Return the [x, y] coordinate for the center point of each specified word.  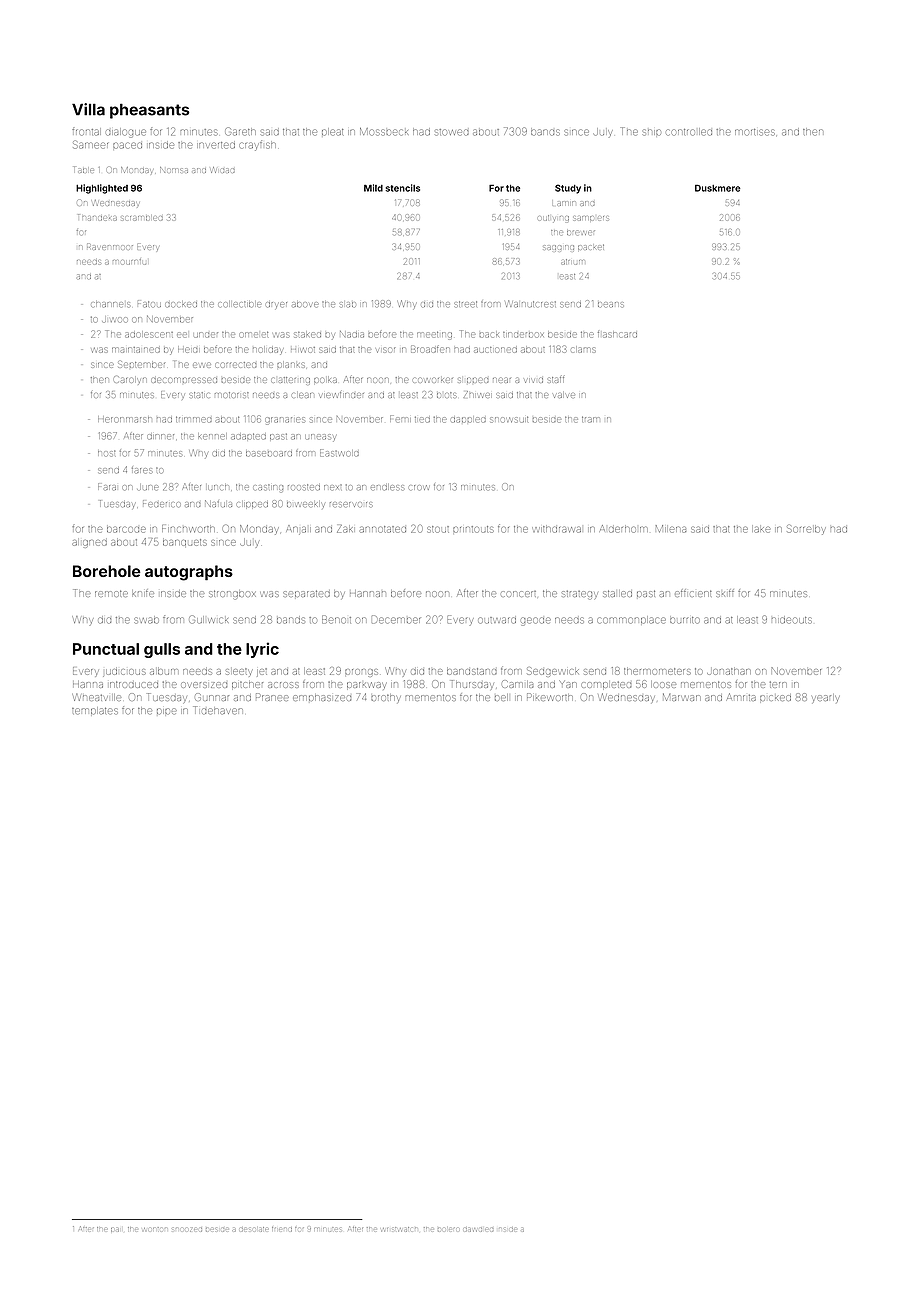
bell [501, 697]
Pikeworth [550, 697]
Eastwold [339, 453]
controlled [689, 132]
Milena [671, 529]
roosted [304, 487]
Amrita [741, 697]
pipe [167, 711]
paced [127, 145]
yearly [826, 698]
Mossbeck [384, 132]
